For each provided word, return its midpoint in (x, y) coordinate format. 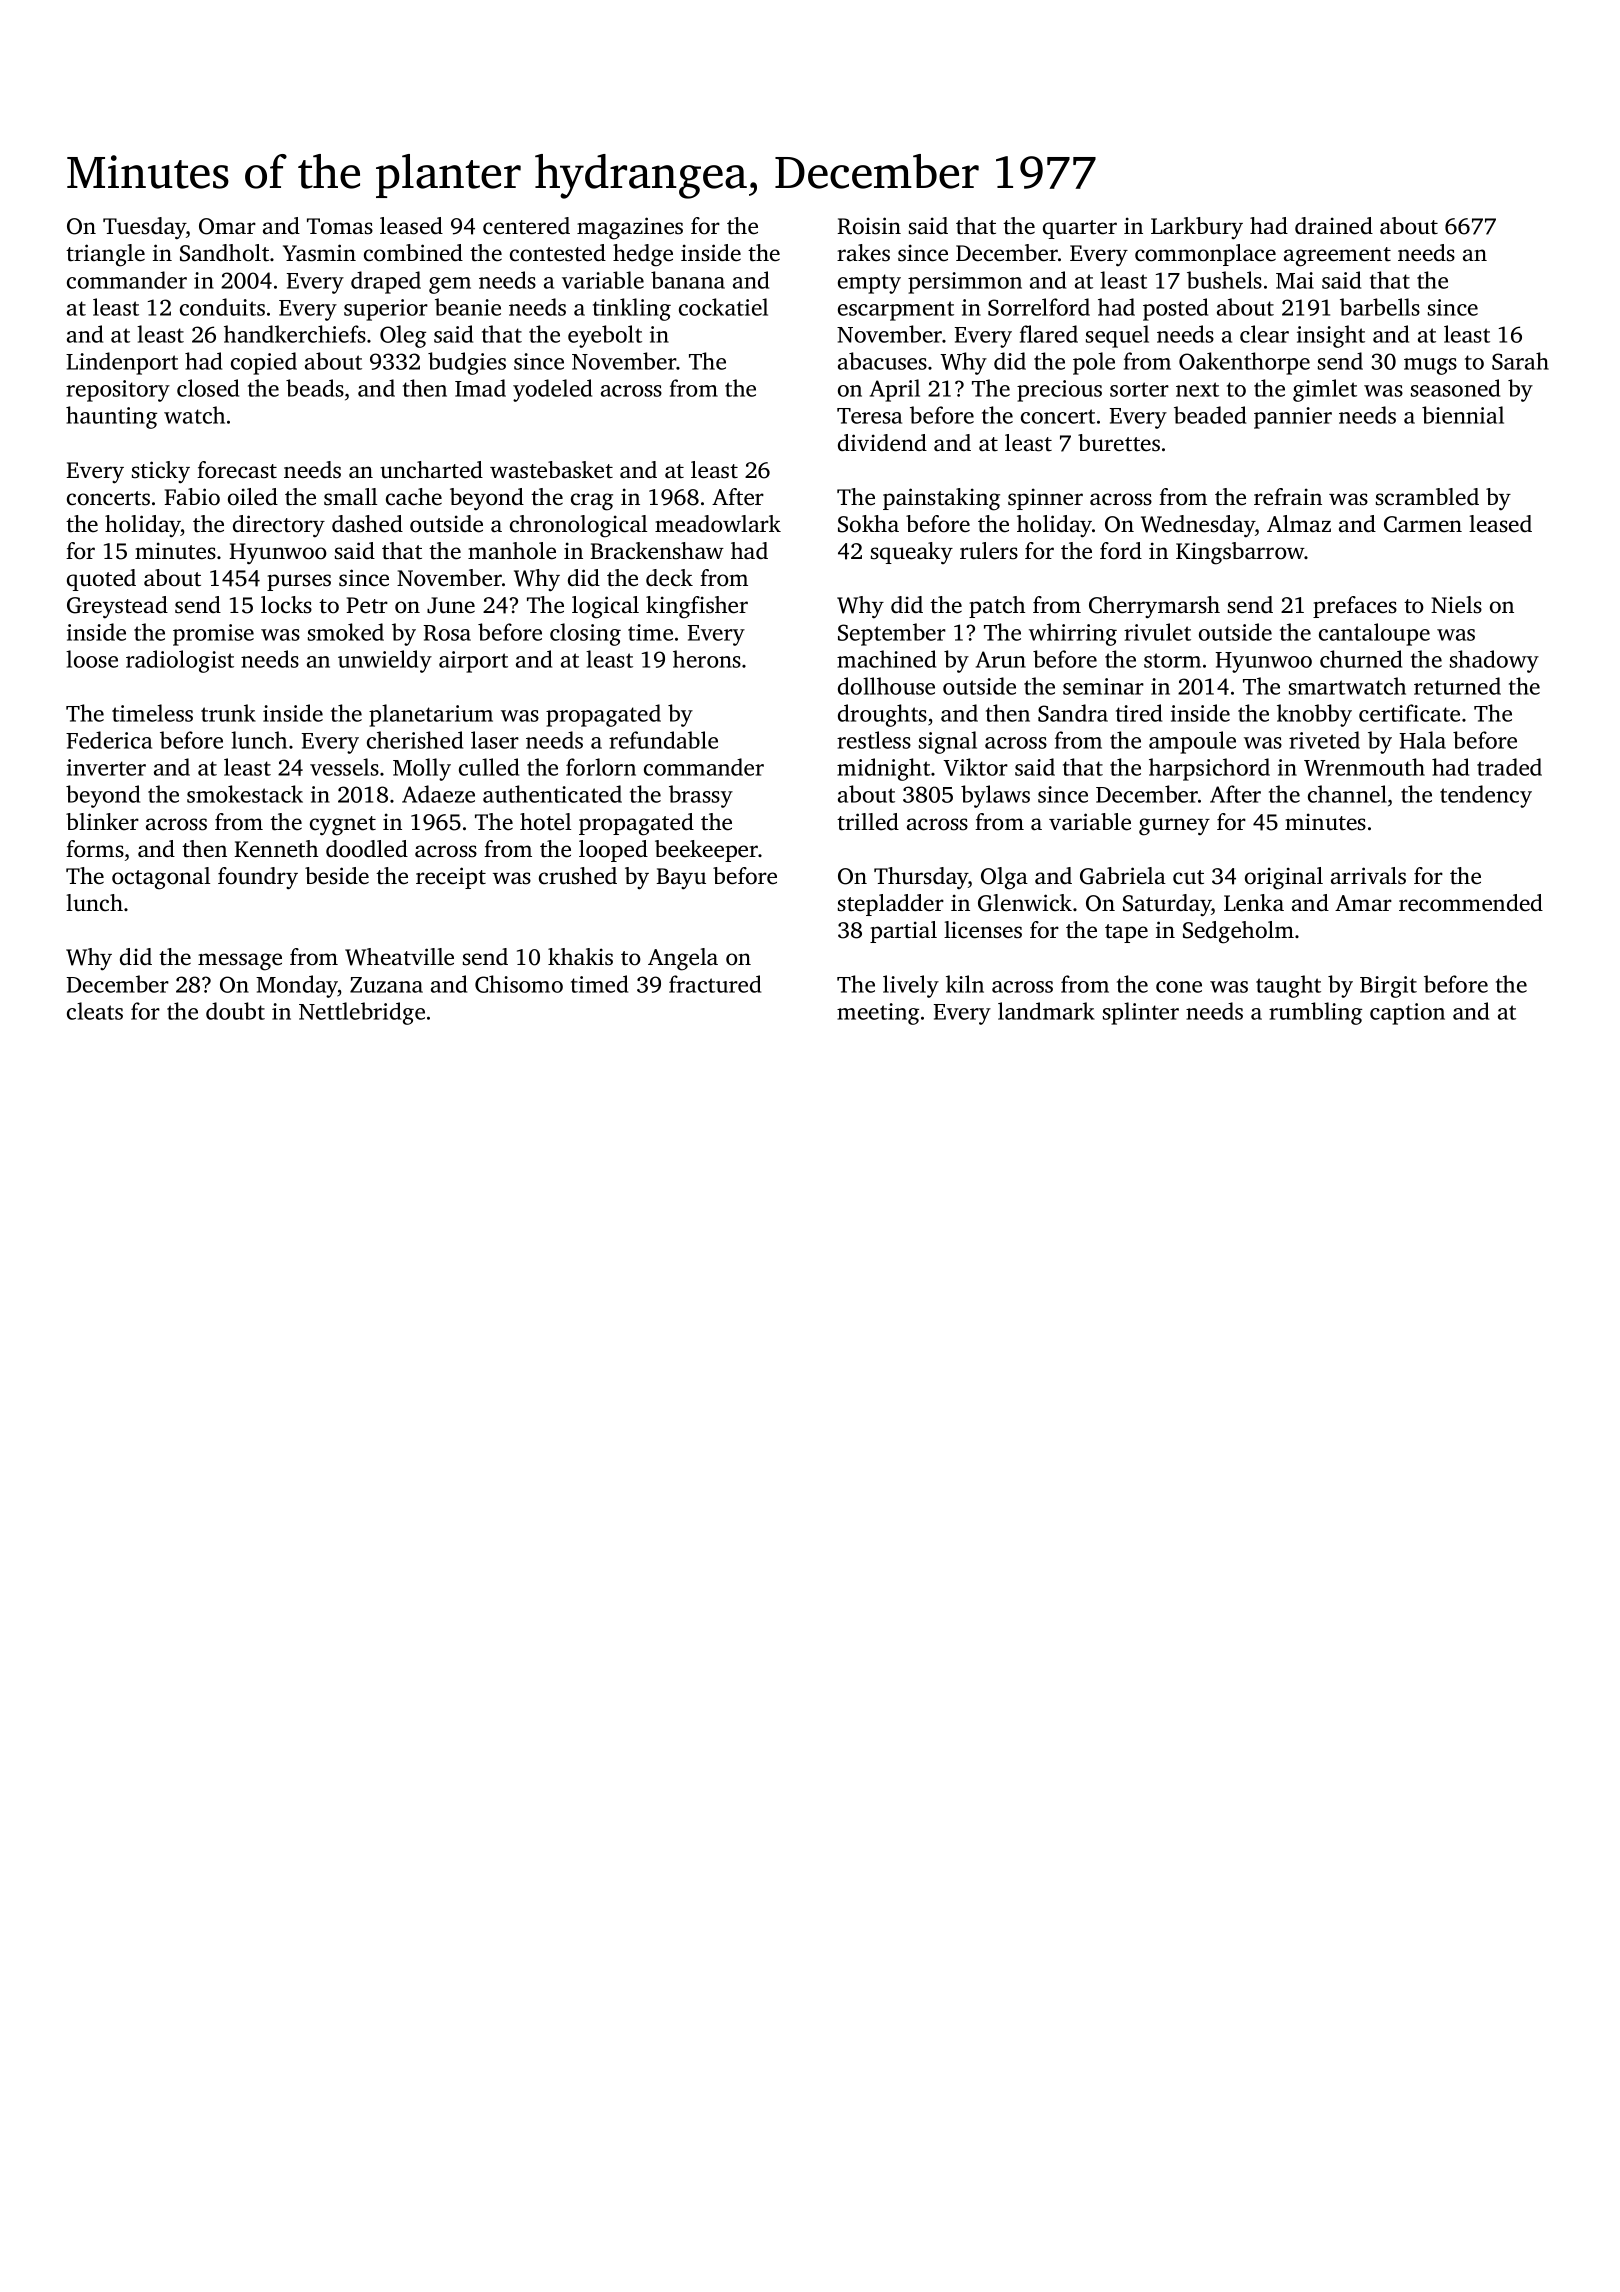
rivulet (1157, 632)
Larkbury (1197, 228)
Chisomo (519, 984)
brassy (701, 796)
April (895, 390)
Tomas (340, 226)
